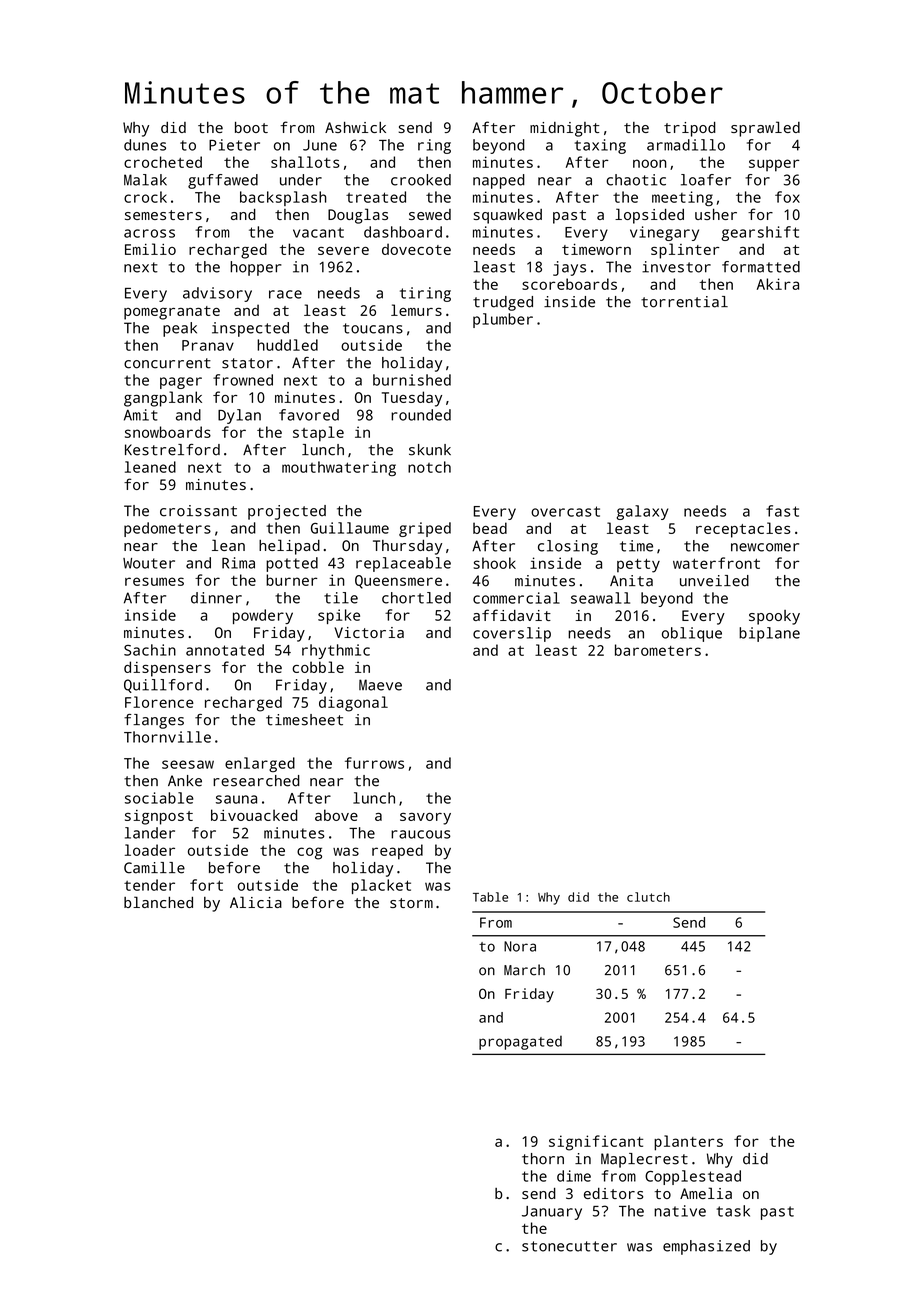 The height and width of the page is (1308, 924). Describe the element at coordinates (341, 598) in the page. I see `tile` at that location.
